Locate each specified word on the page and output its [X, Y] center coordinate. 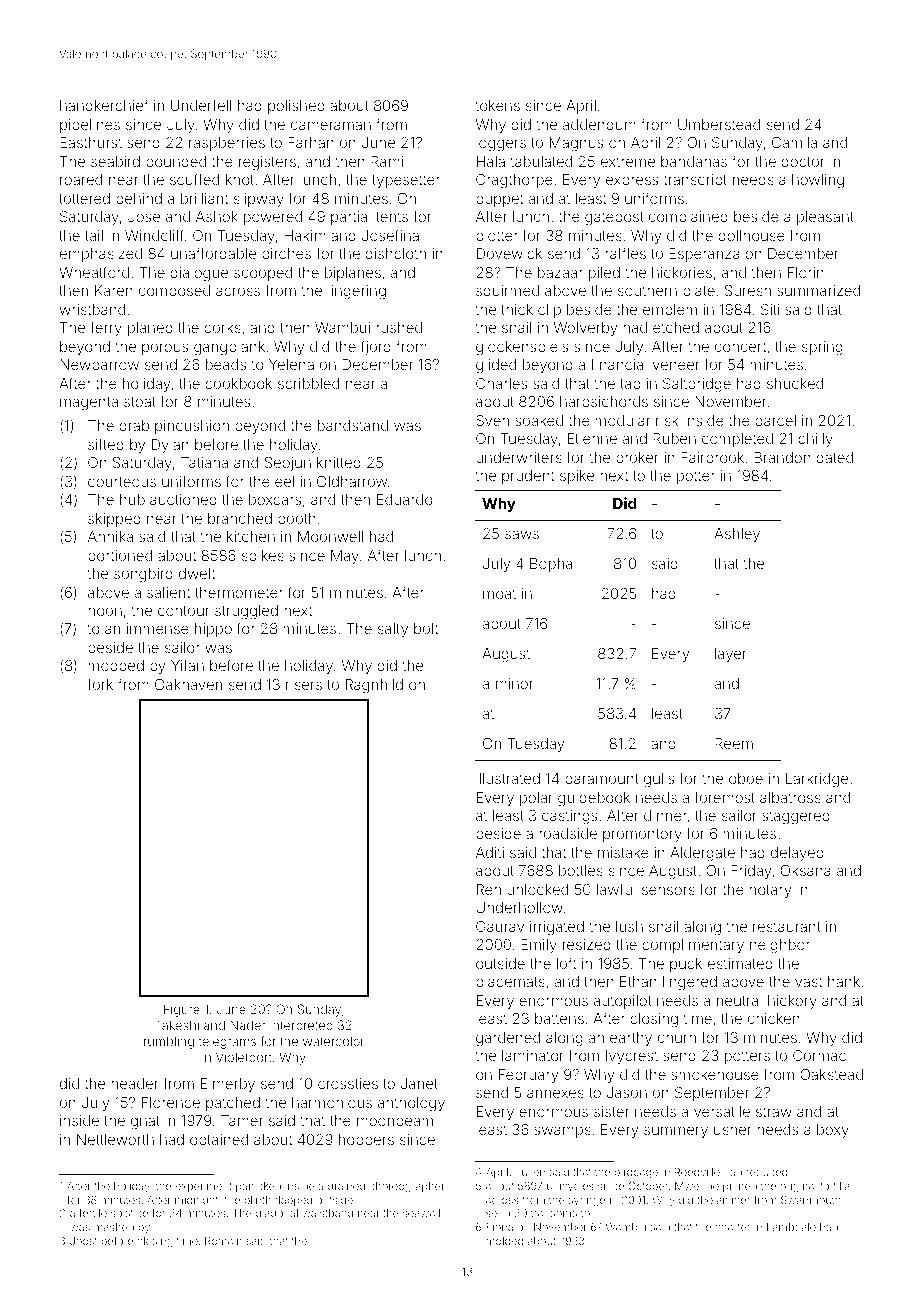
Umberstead [719, 124]
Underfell [201, 105]
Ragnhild [374, 686]
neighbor [780, 946]
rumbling [169, 1042]
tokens [498, 105]
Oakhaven [188, 684]
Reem [734, 743]
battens [559, 1018]
